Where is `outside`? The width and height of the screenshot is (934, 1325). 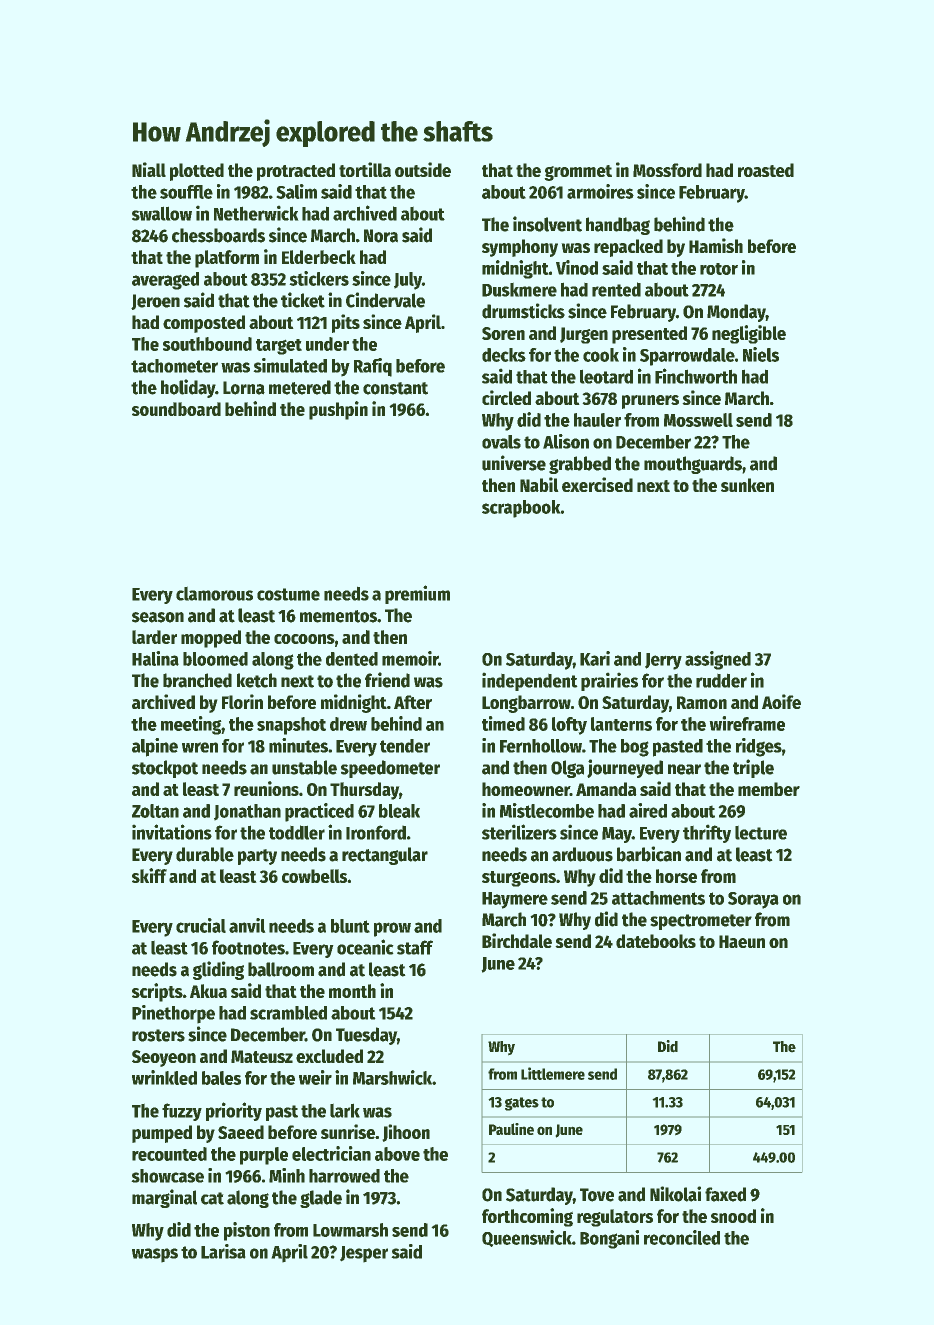 outside is located at coordinates (423, 169).
